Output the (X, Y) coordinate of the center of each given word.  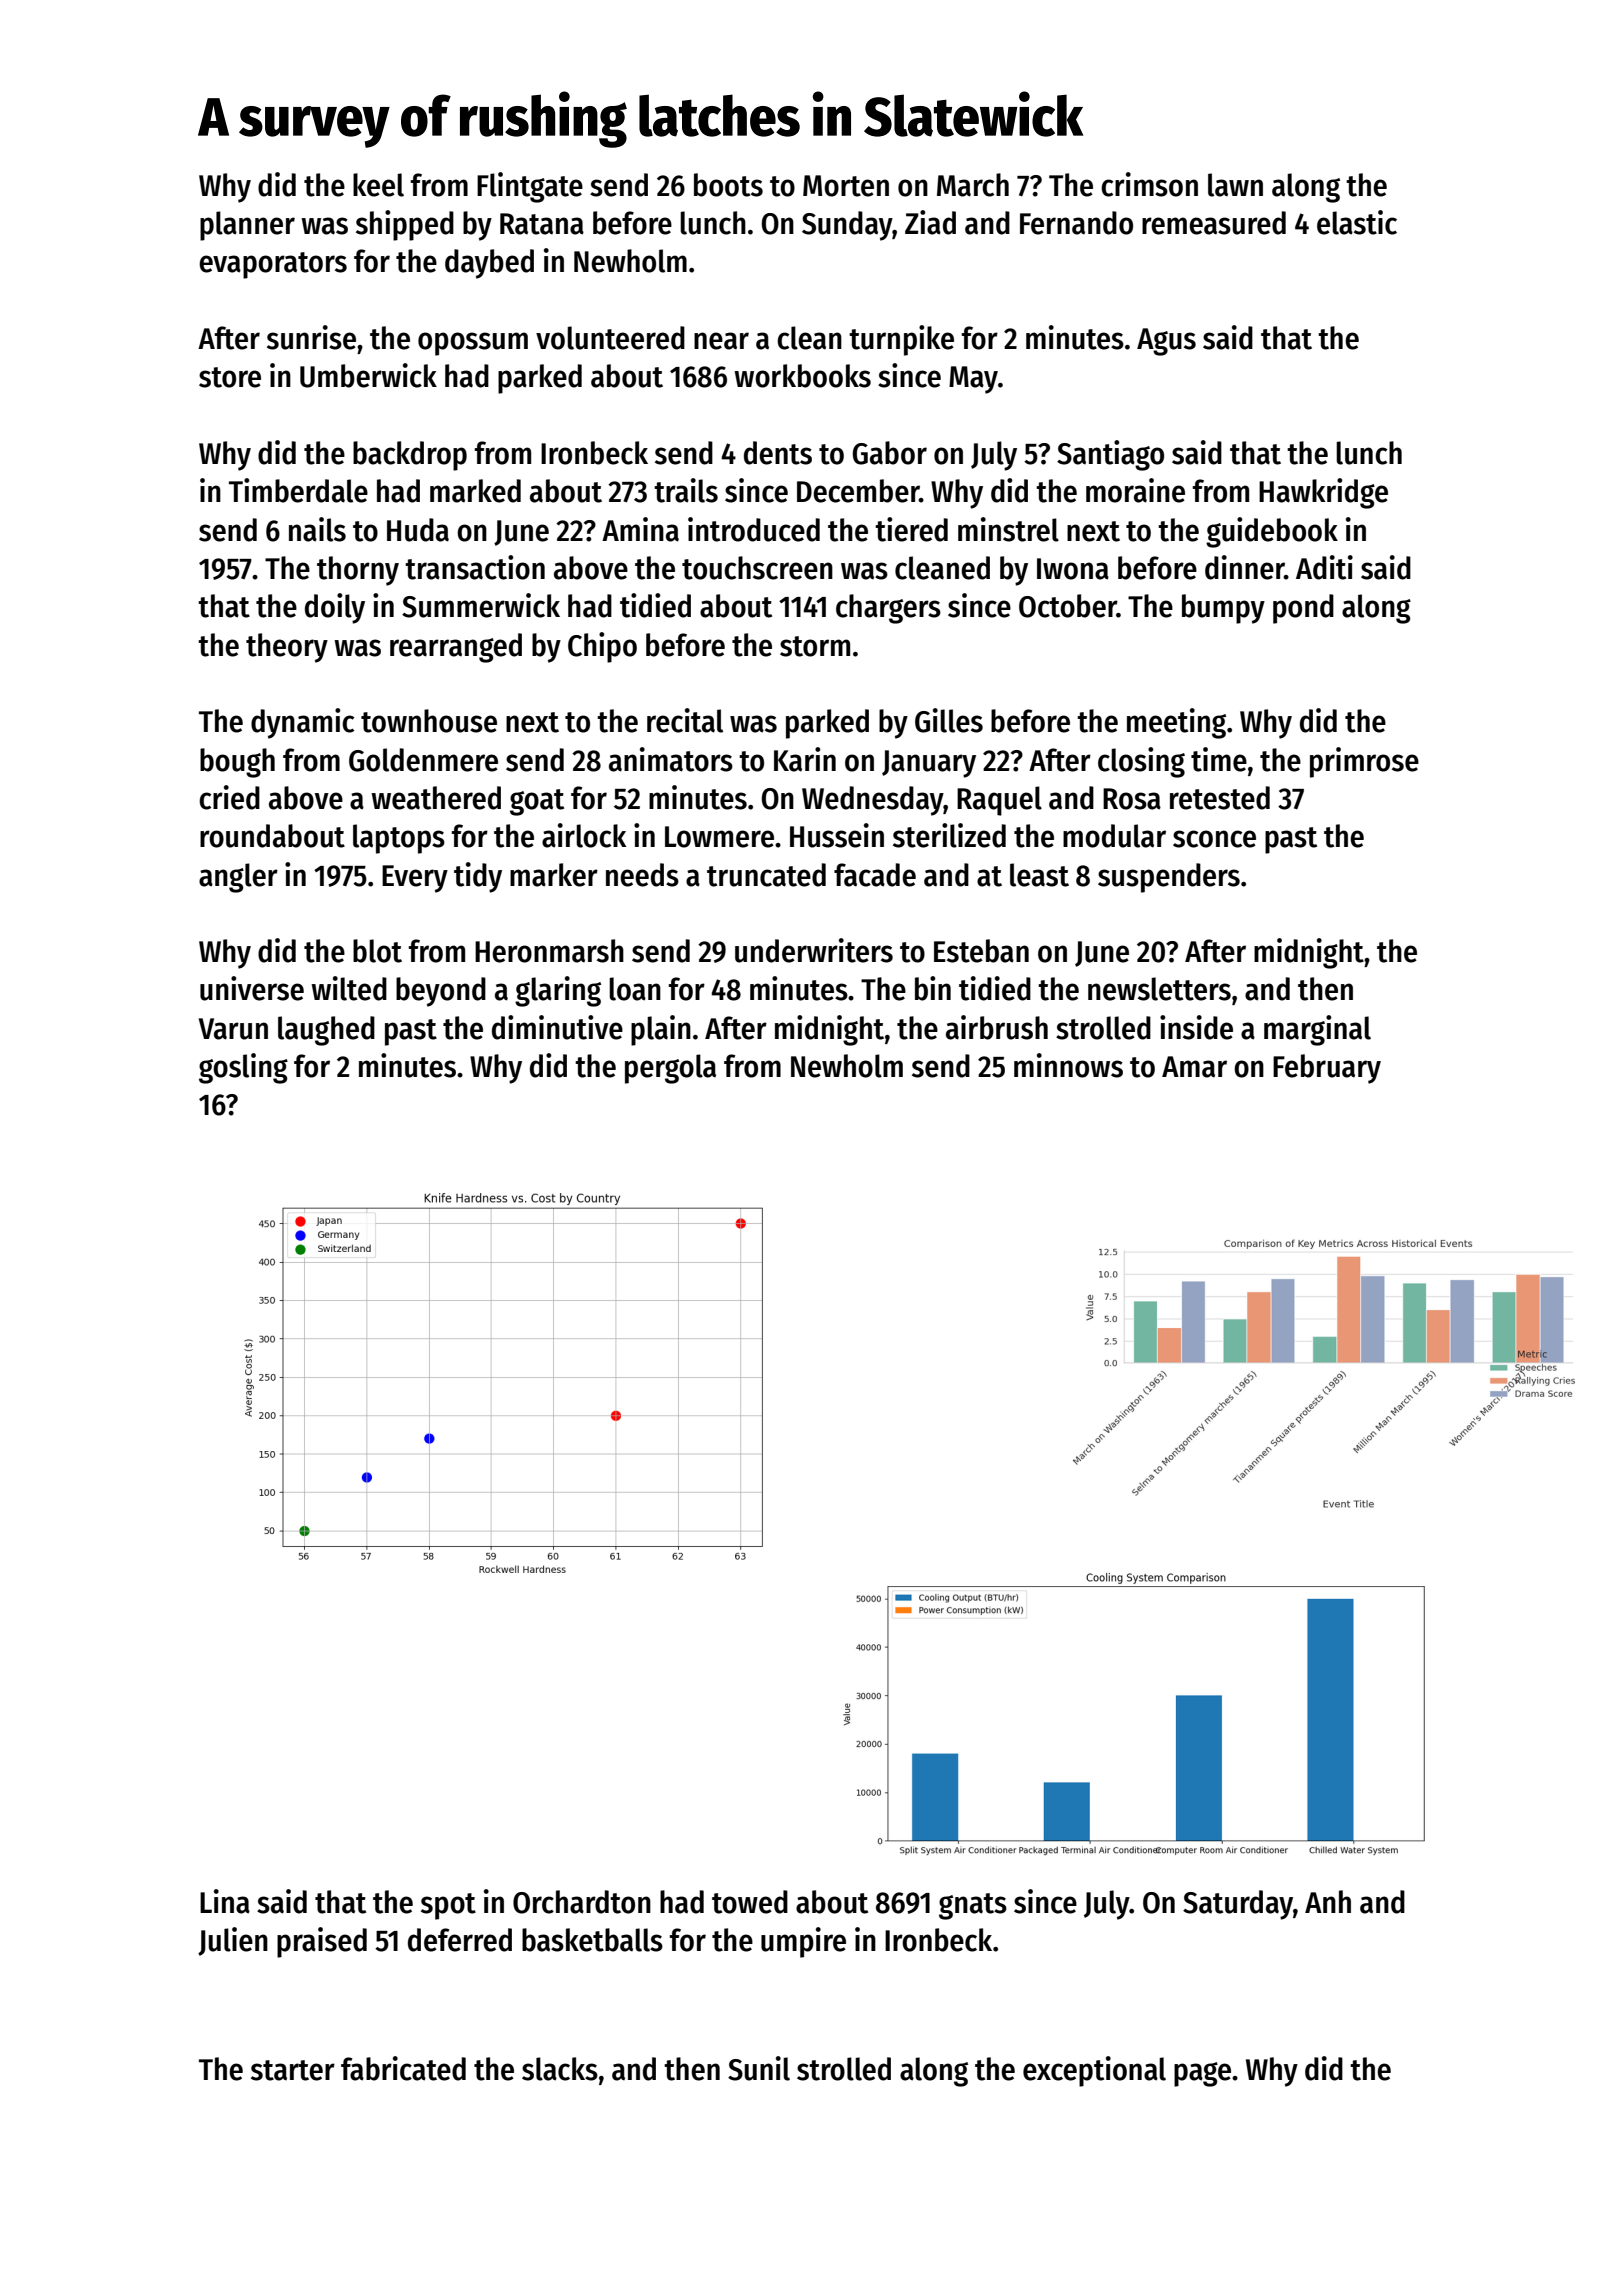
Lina (225, 1901)
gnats (973, 1906)
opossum (473, 344)
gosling (243, 1068)
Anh (1328, 1901)
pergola (670, 1069)
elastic (1357, 222)
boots (728, 185)
